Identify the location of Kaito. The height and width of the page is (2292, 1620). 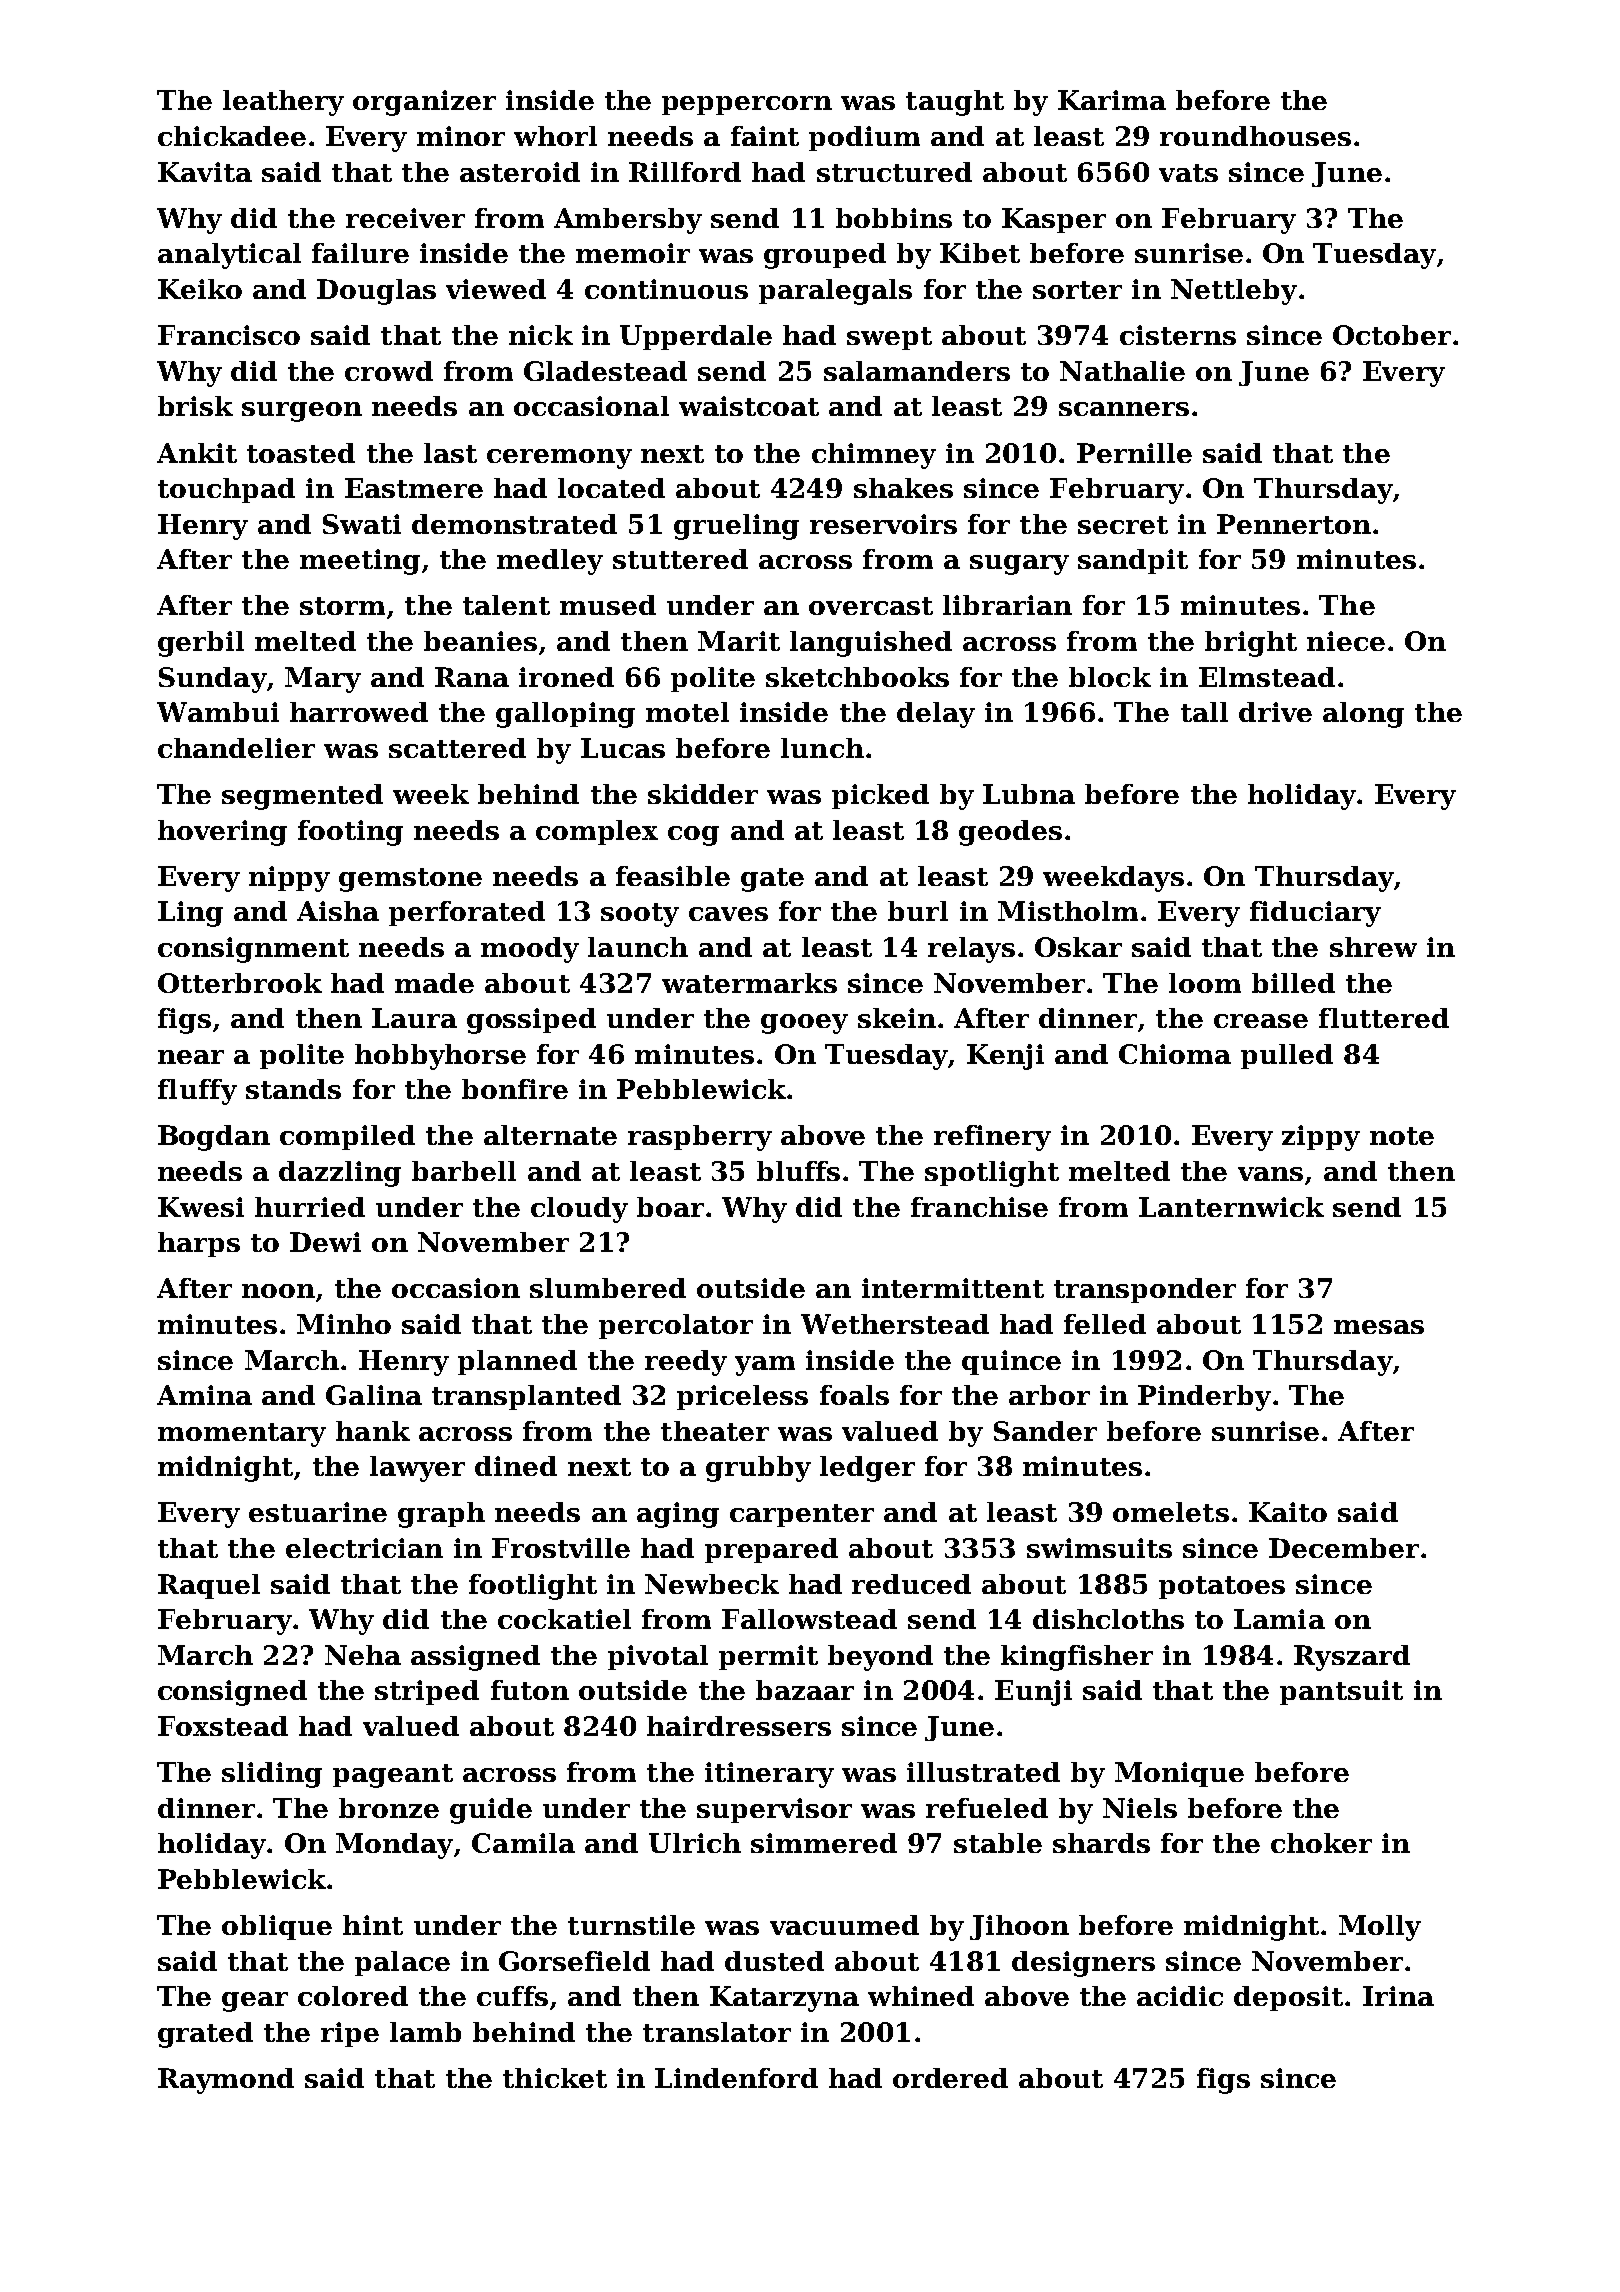
(1288, 1512).
